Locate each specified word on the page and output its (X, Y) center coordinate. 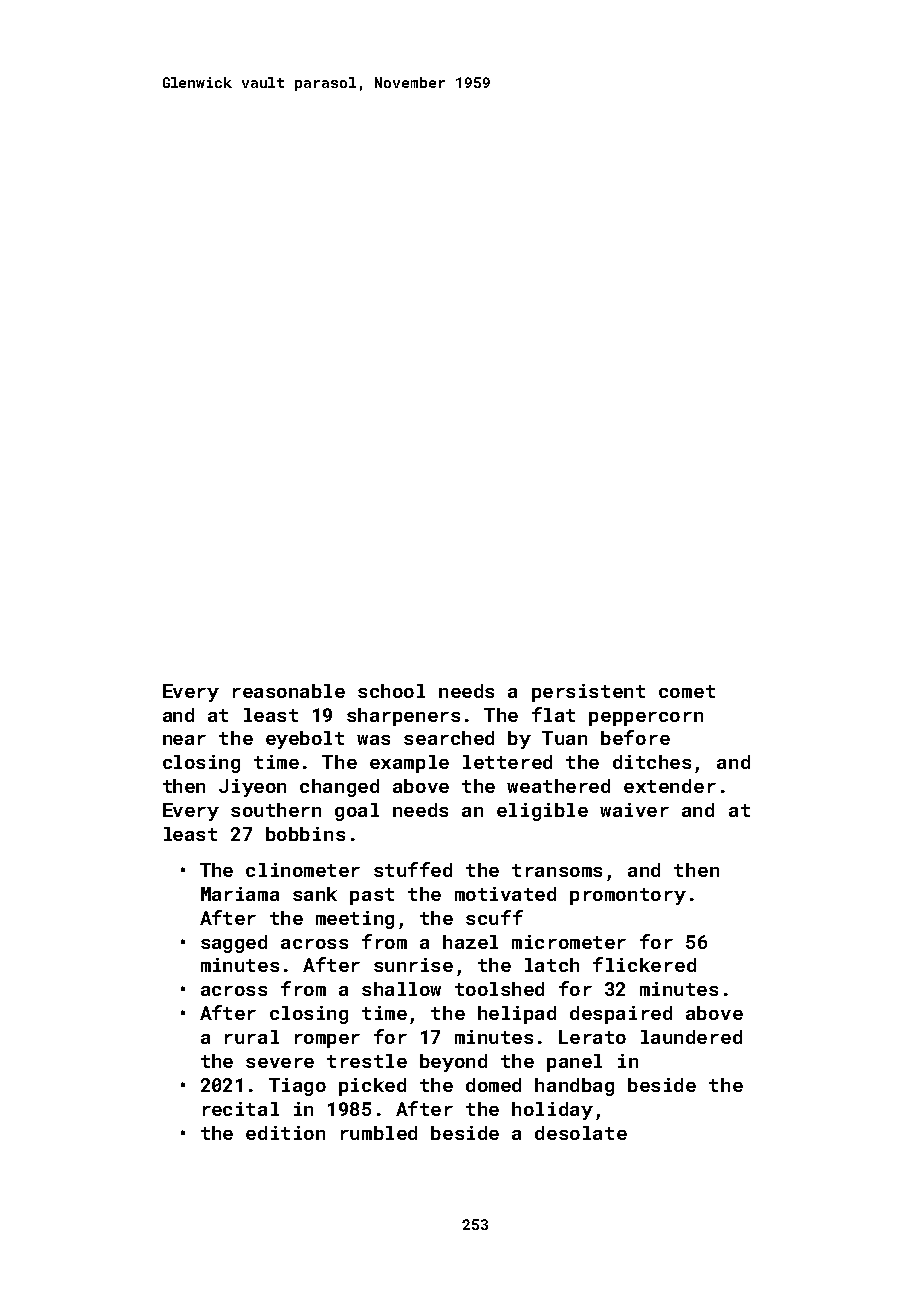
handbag (574, 1087)
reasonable (289, 691)
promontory (628, 896)
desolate (581, 1133)
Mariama (240, 894)
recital (241, 1109)
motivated (505, 894)
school (391, 691)
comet (687, 691)
